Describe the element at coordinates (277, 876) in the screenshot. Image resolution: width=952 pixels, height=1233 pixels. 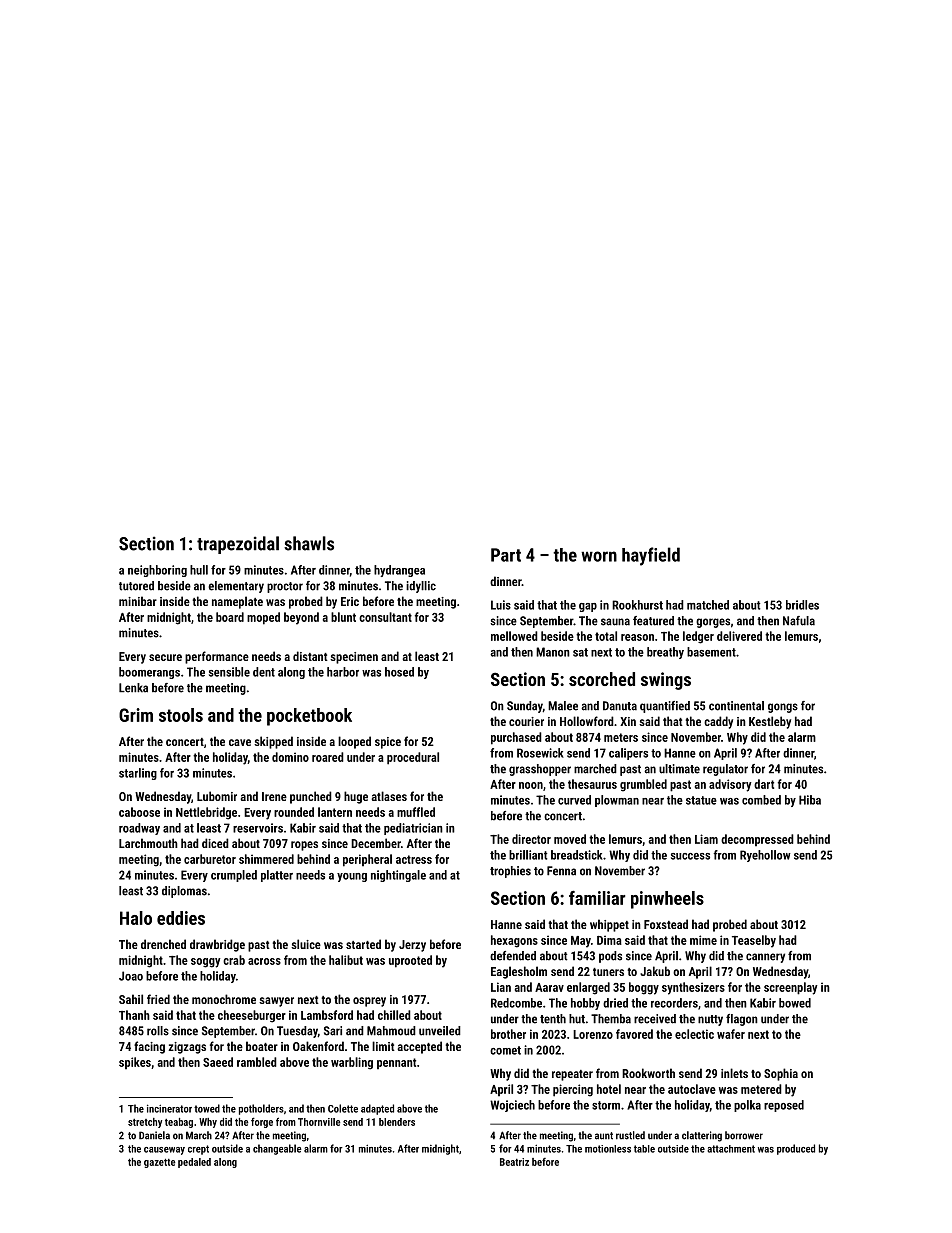
I see `platter` at that location.
